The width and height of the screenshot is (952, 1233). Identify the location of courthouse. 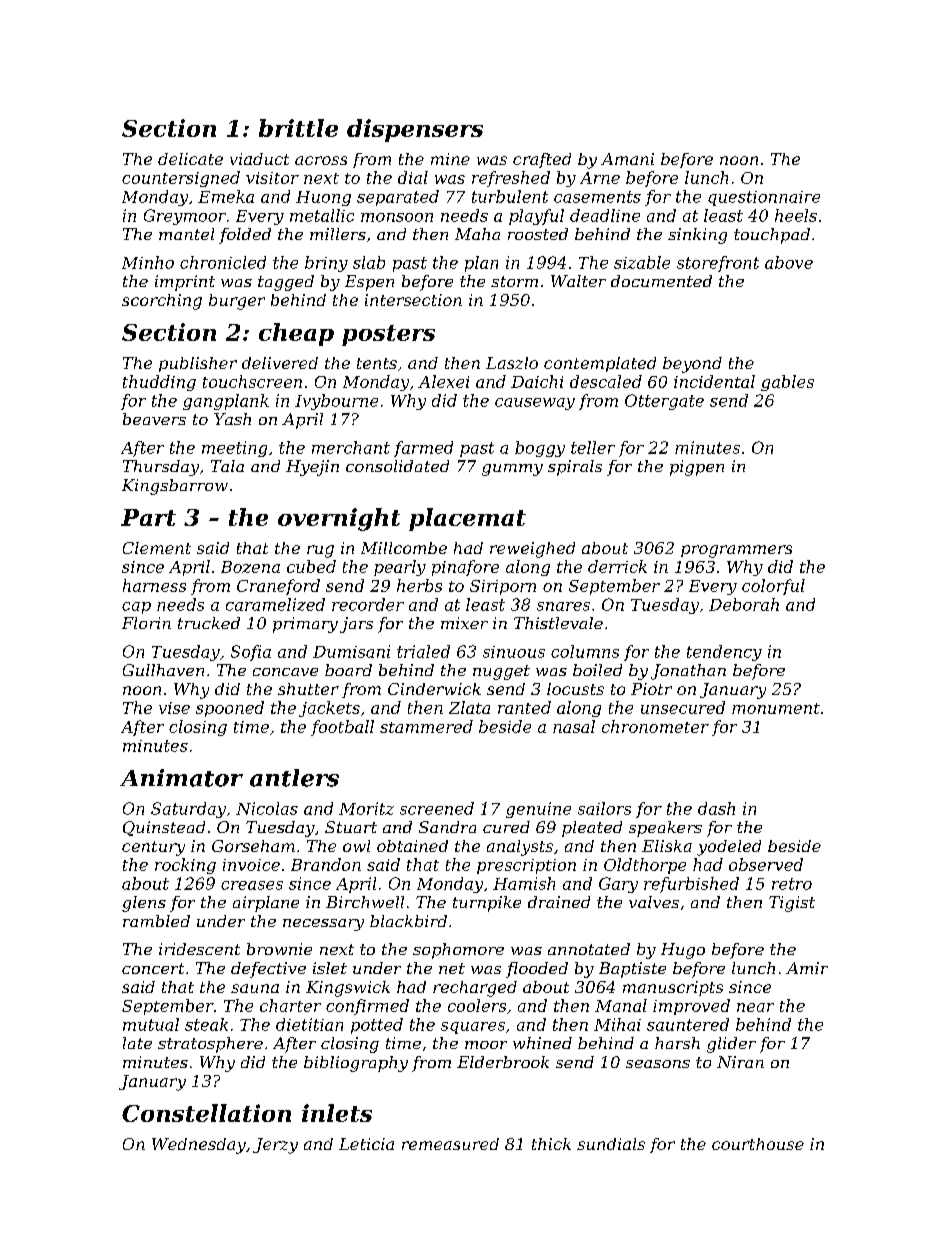
(758, 1144).
